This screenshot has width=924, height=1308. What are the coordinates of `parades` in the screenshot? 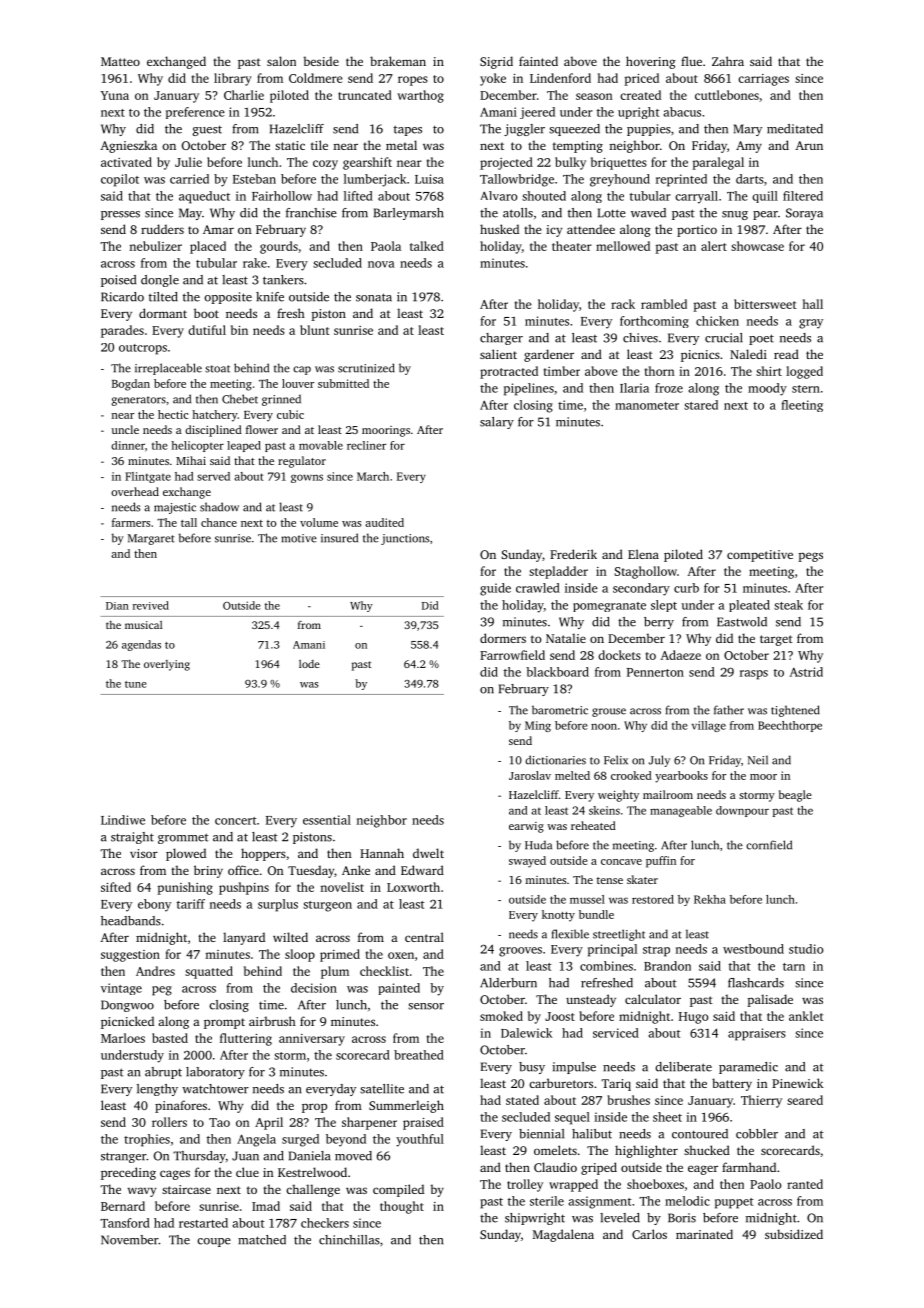 It's located at (122, 331).
